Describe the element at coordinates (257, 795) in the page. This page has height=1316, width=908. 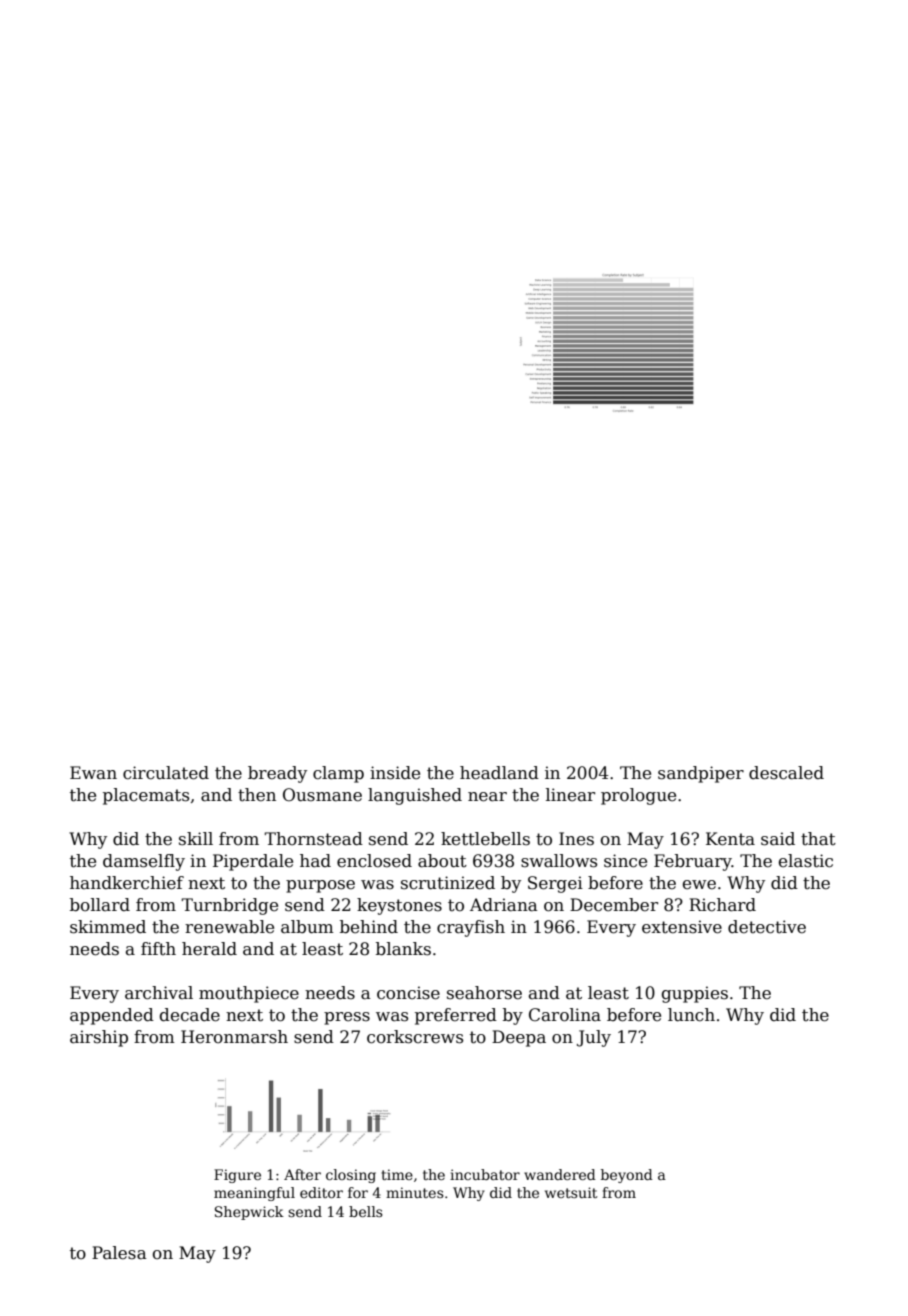
I see `then` at that location.
